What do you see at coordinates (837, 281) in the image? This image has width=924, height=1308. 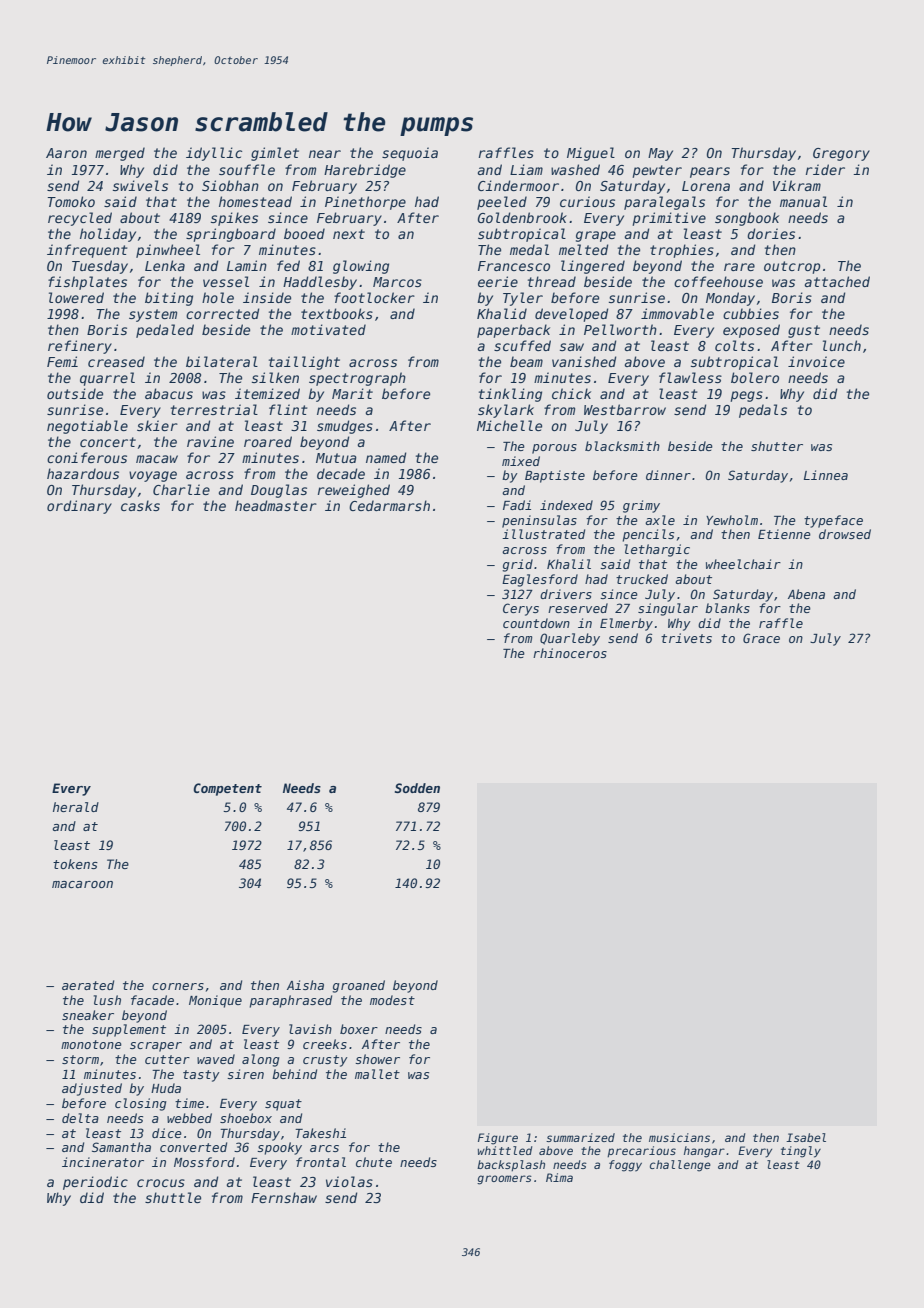 I see `attached` at bounding box center [837, 281].
